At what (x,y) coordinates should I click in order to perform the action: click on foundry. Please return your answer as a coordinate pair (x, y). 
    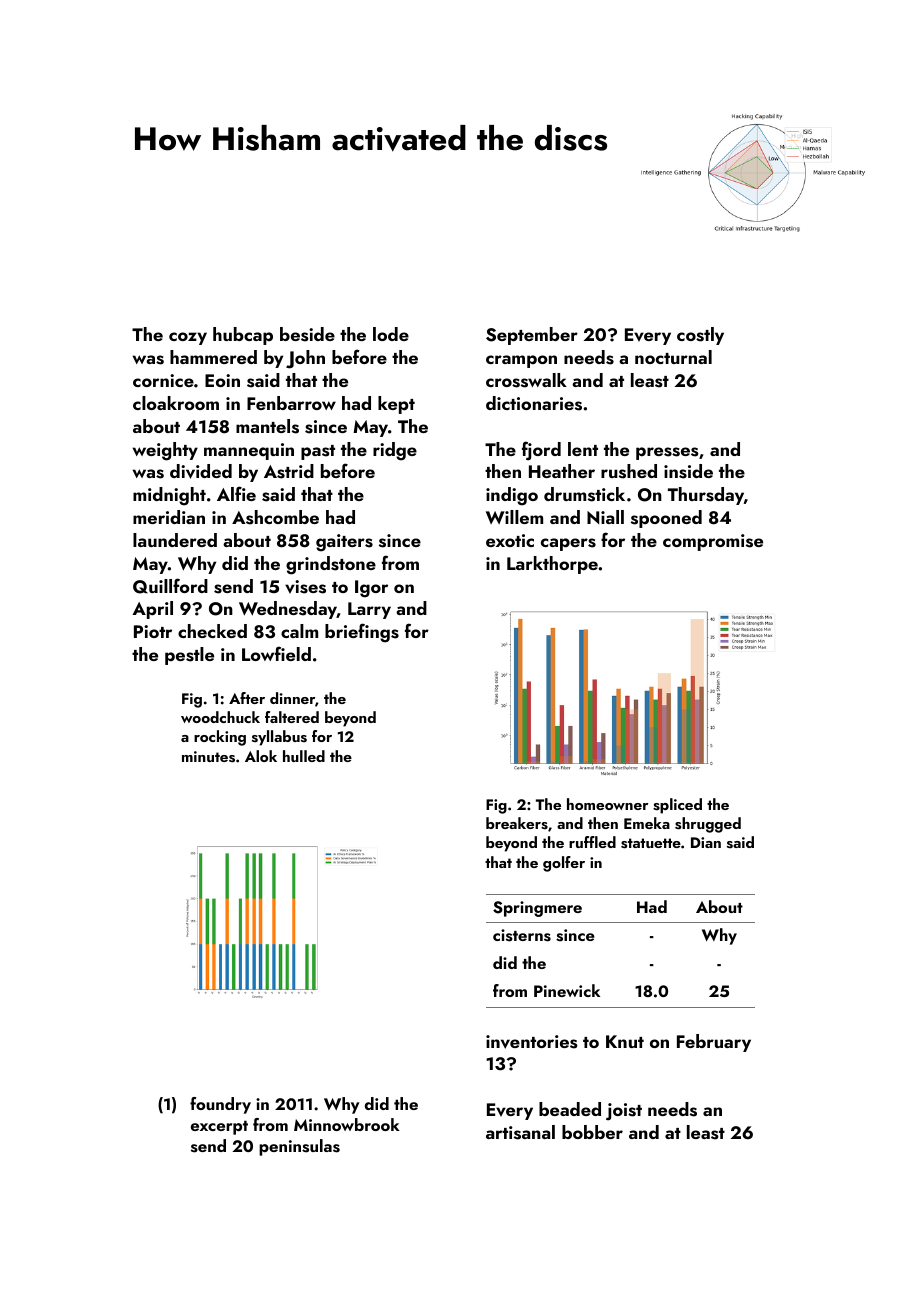
    Looking at the image, I should click on (220, 1105).
